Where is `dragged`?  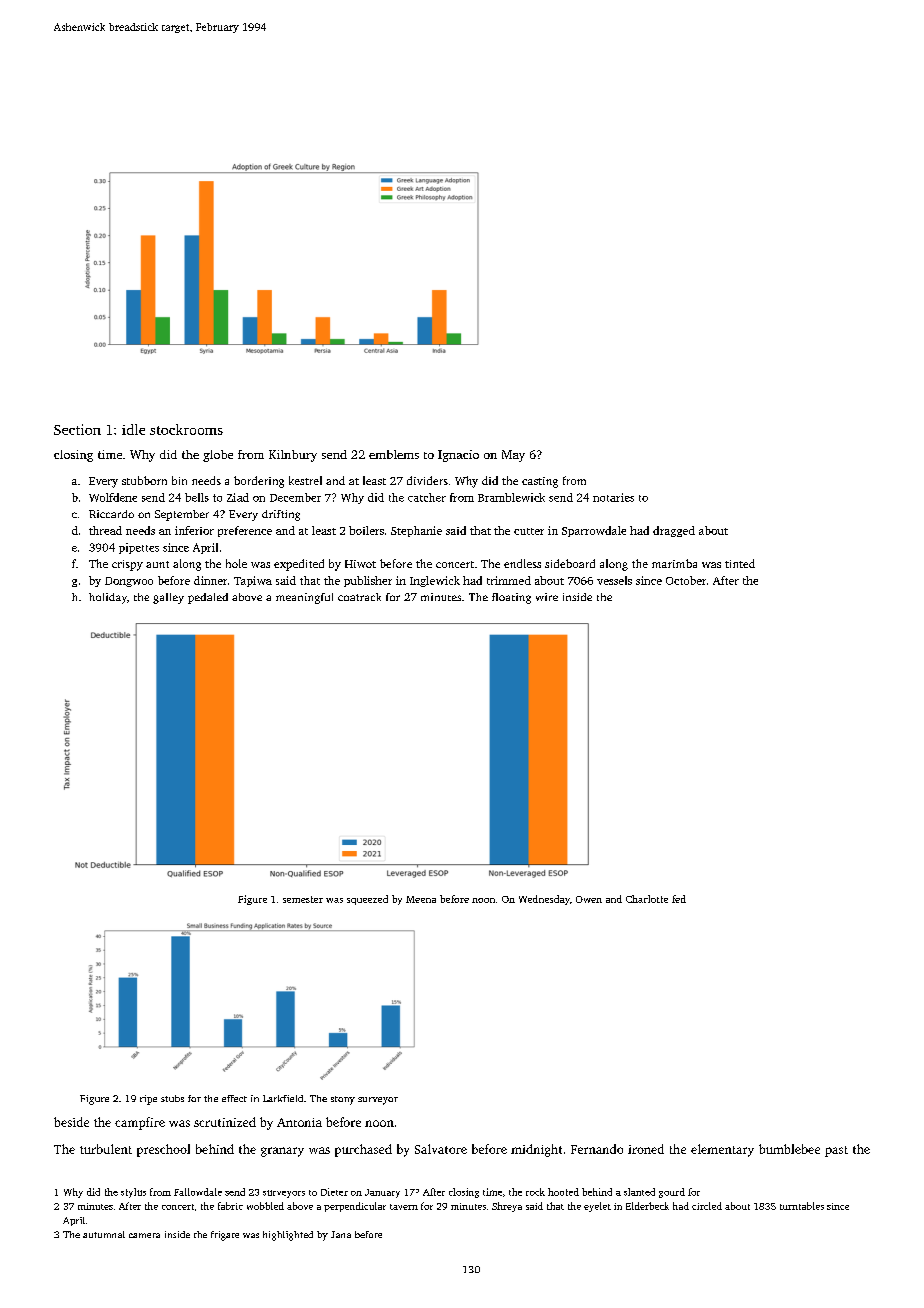 dragged is located at coordinates (674, 531).
